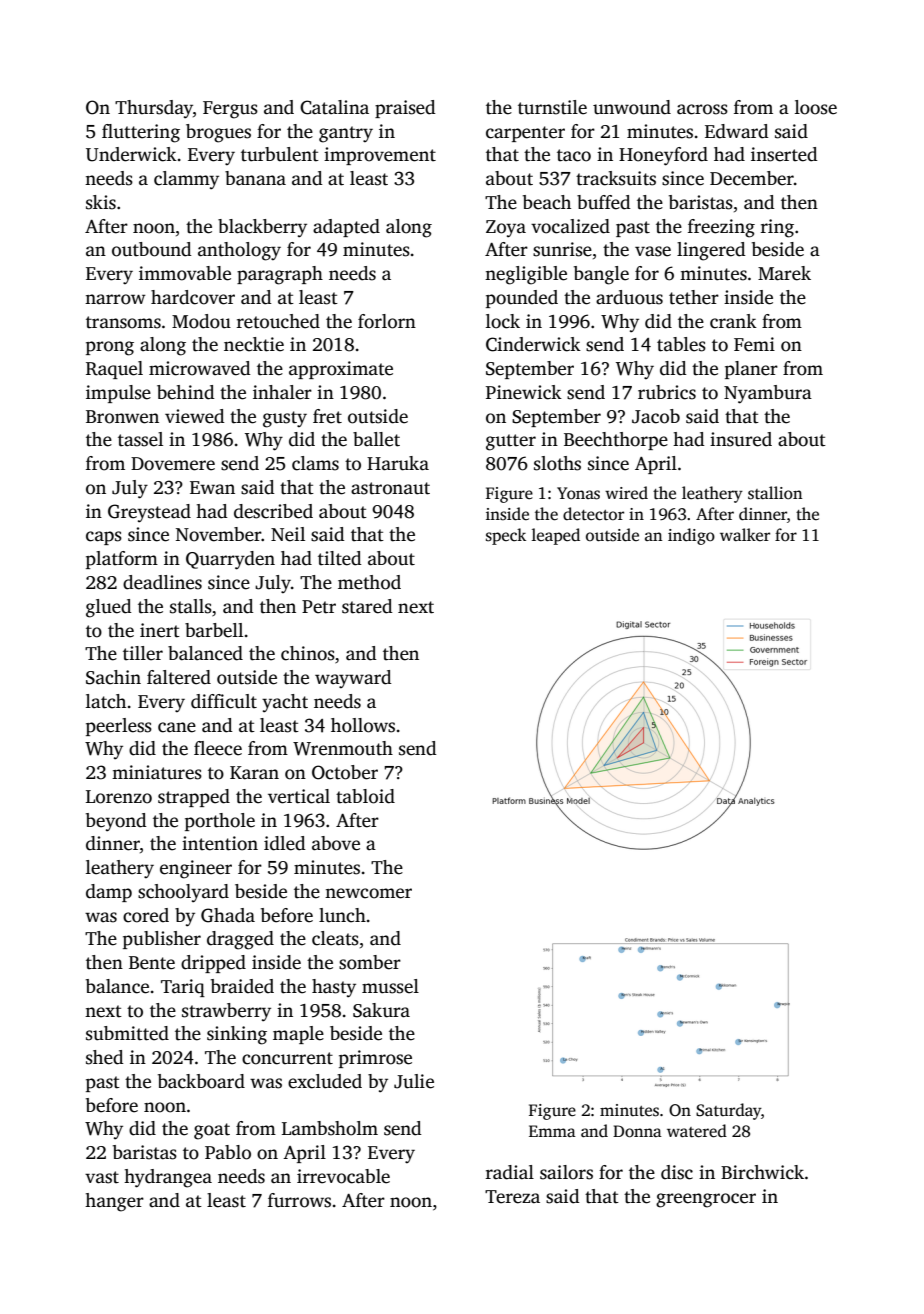  I want to click on loose, so click(816, 107).
